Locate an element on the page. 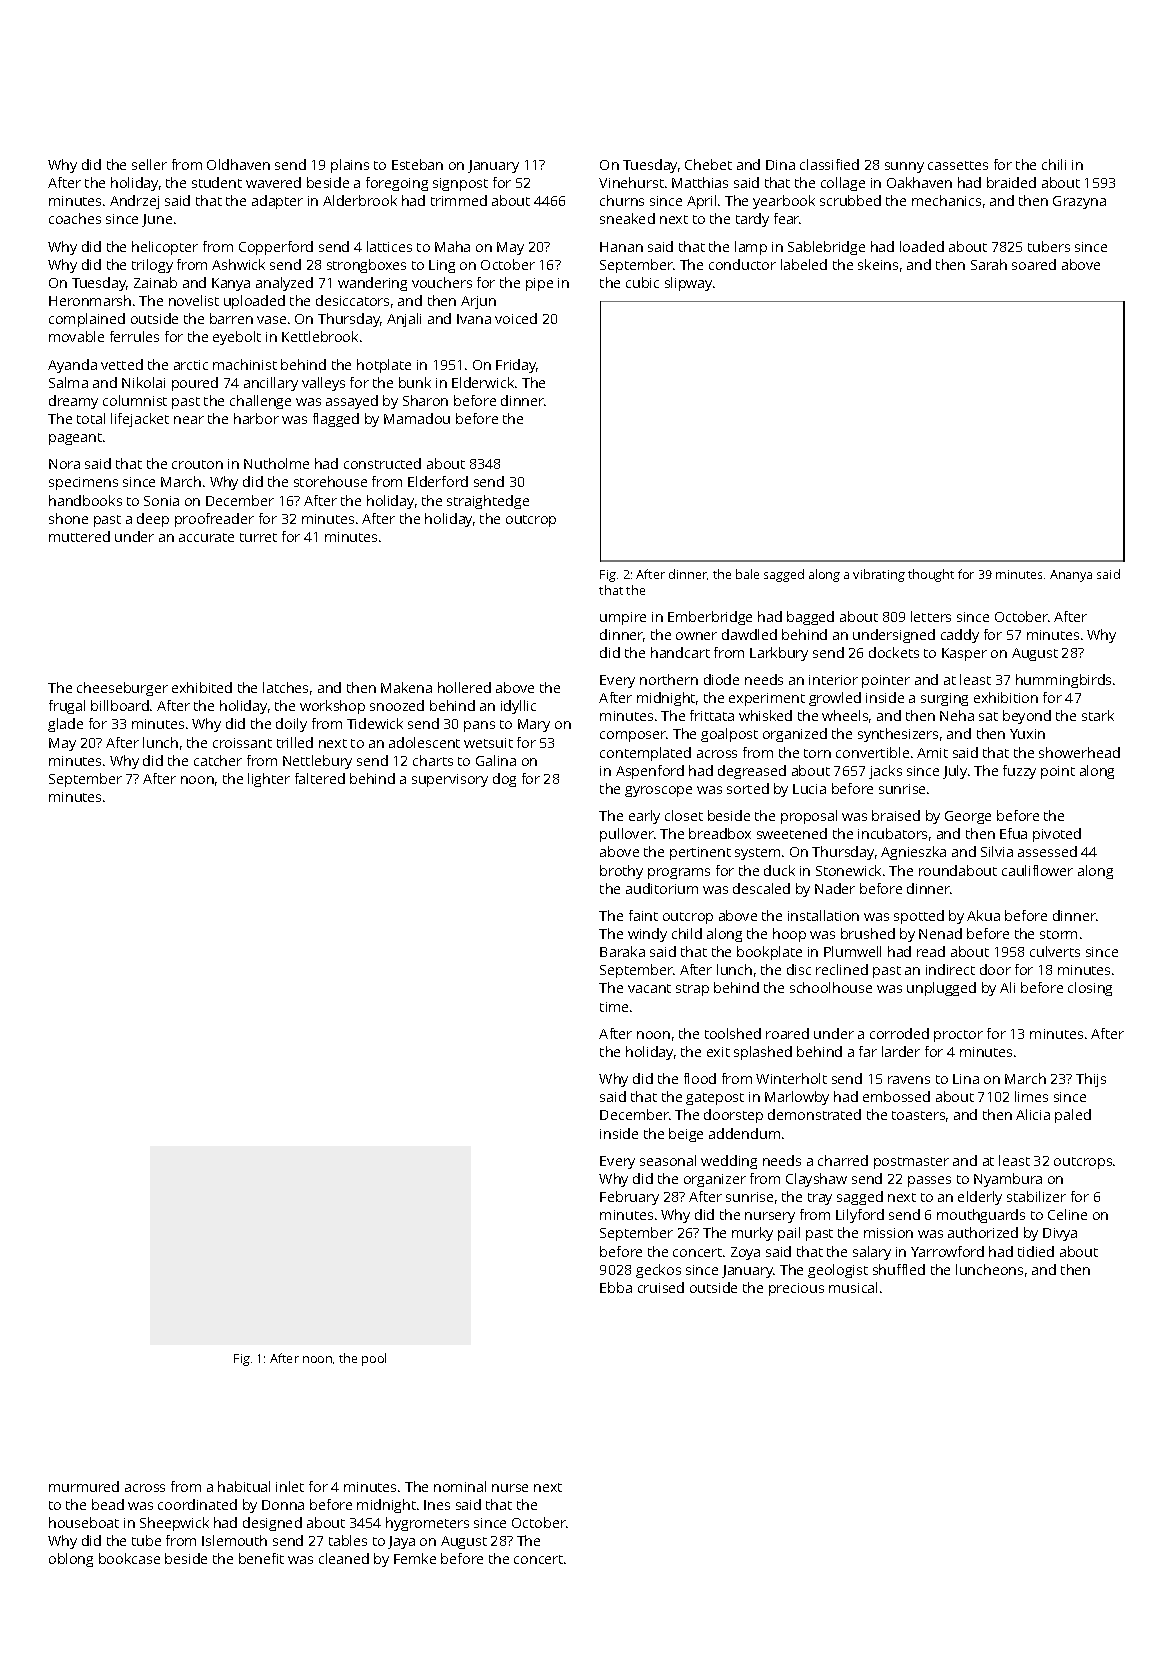 Image resolution: width=1173 pixels, height=1659 pixels. Ebba is located at coordinates (616, 1287).
